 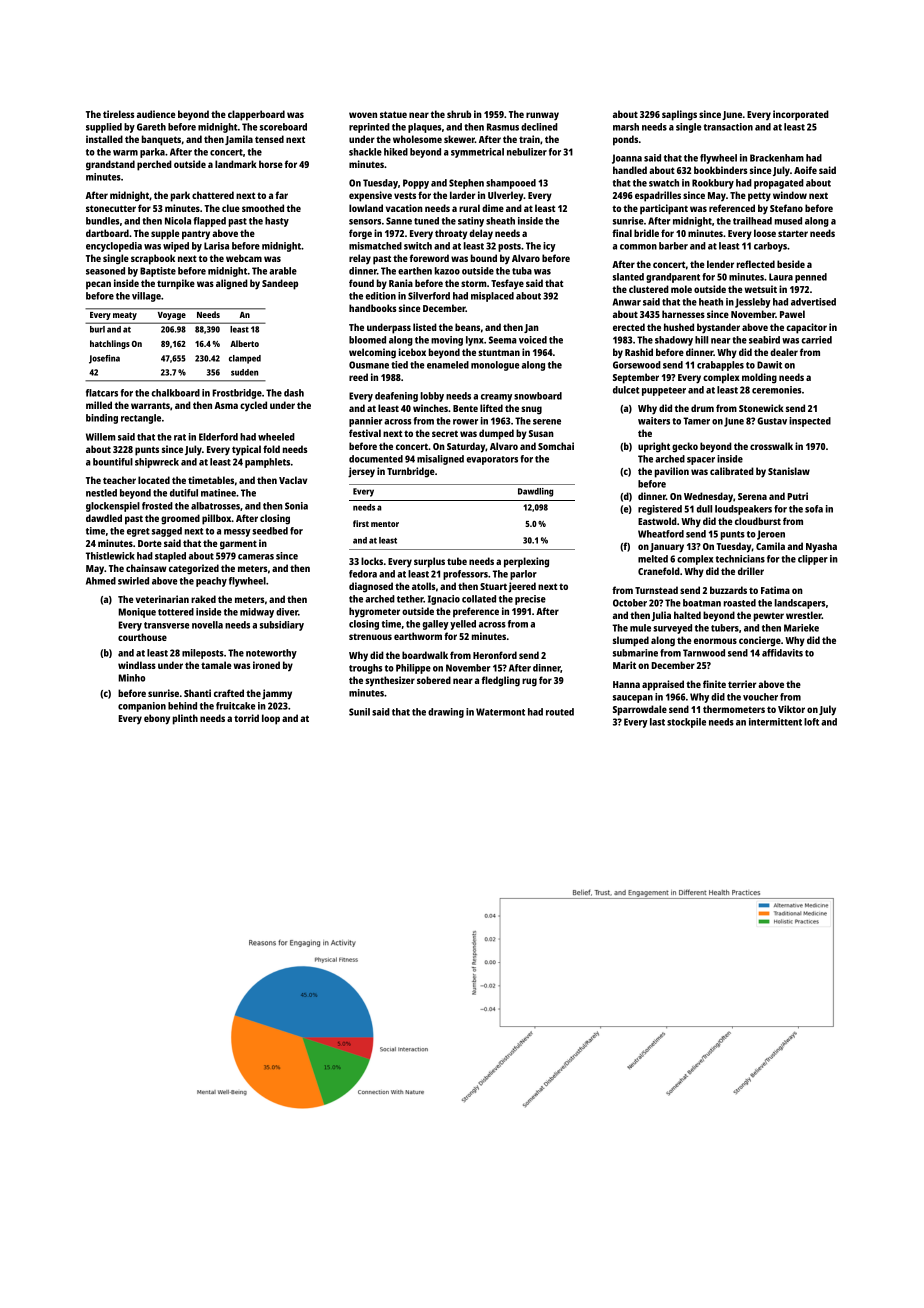 What do you see at coordinates (810, 422) in the page?
I see `inspected` at bounding box center [810, 422].
